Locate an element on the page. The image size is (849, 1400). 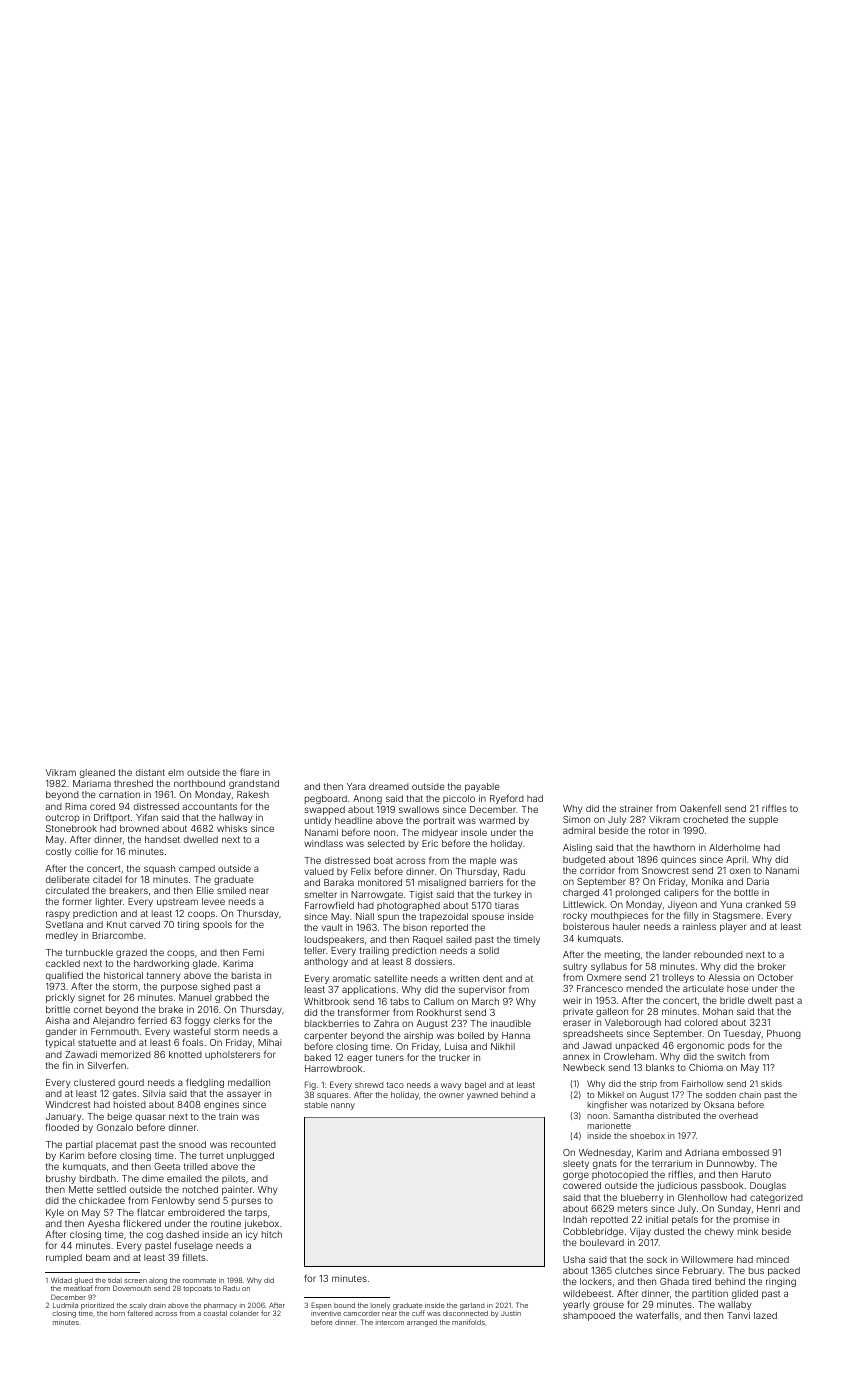
tarps is located at coordinates (256, 1214).
